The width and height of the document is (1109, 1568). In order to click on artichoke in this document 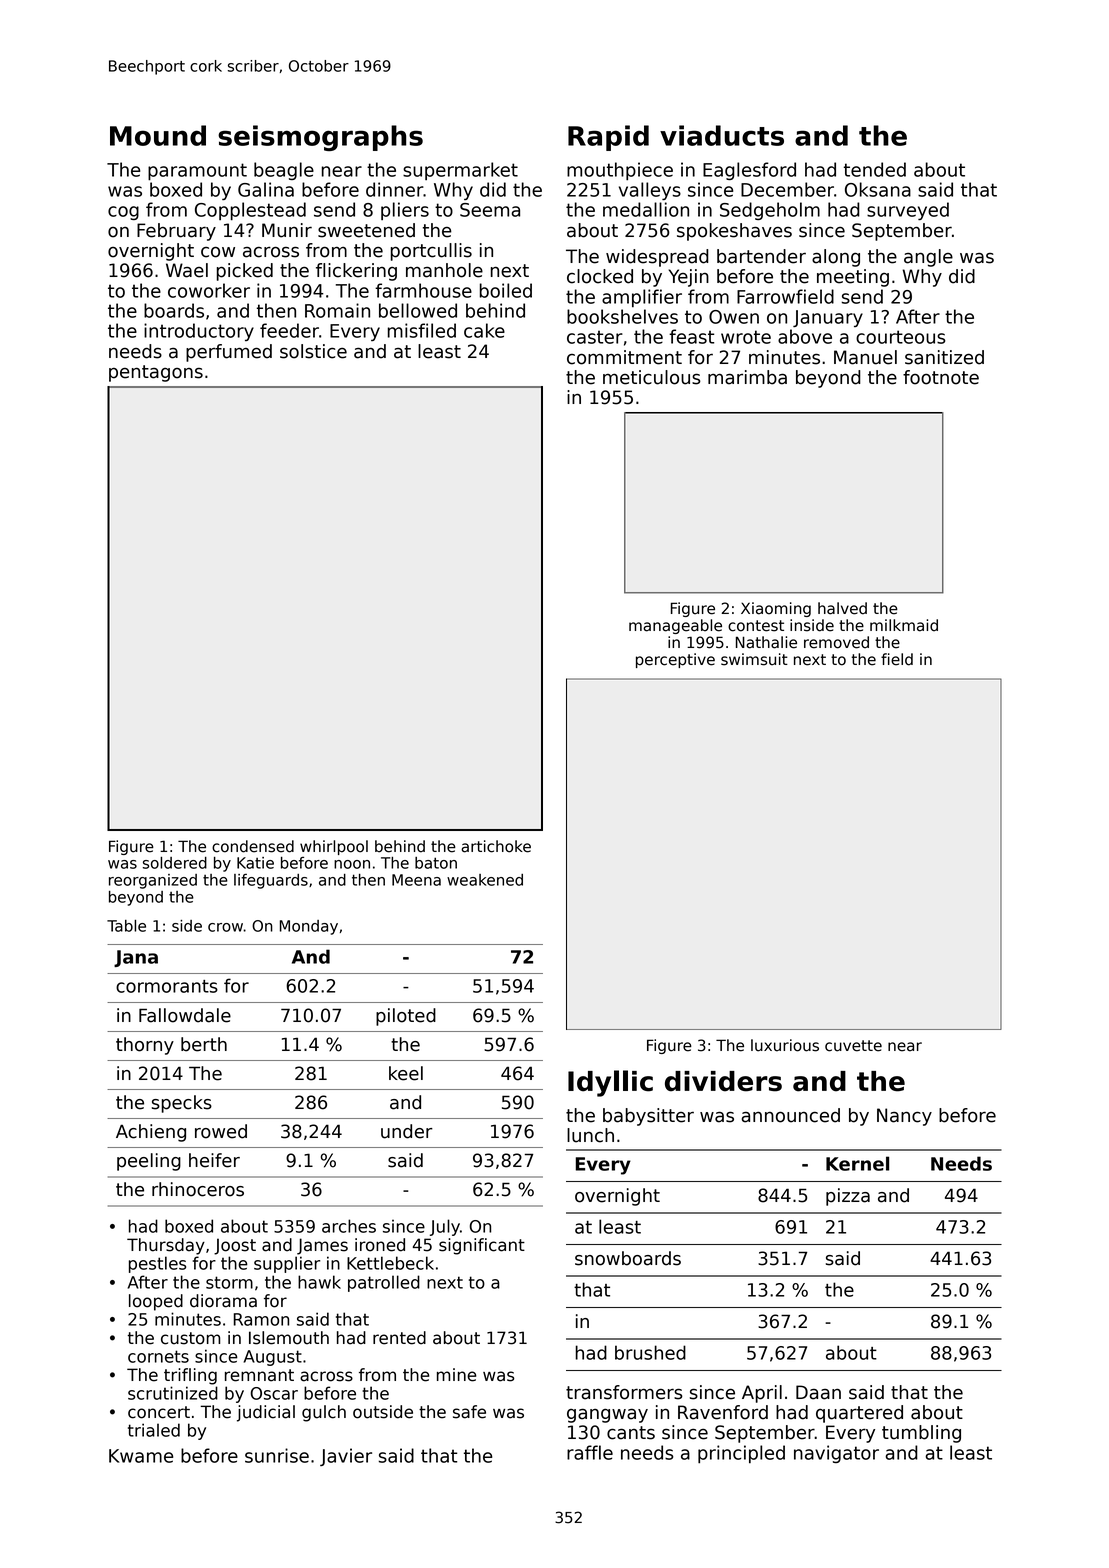, I will do `click(496, 846)`.
